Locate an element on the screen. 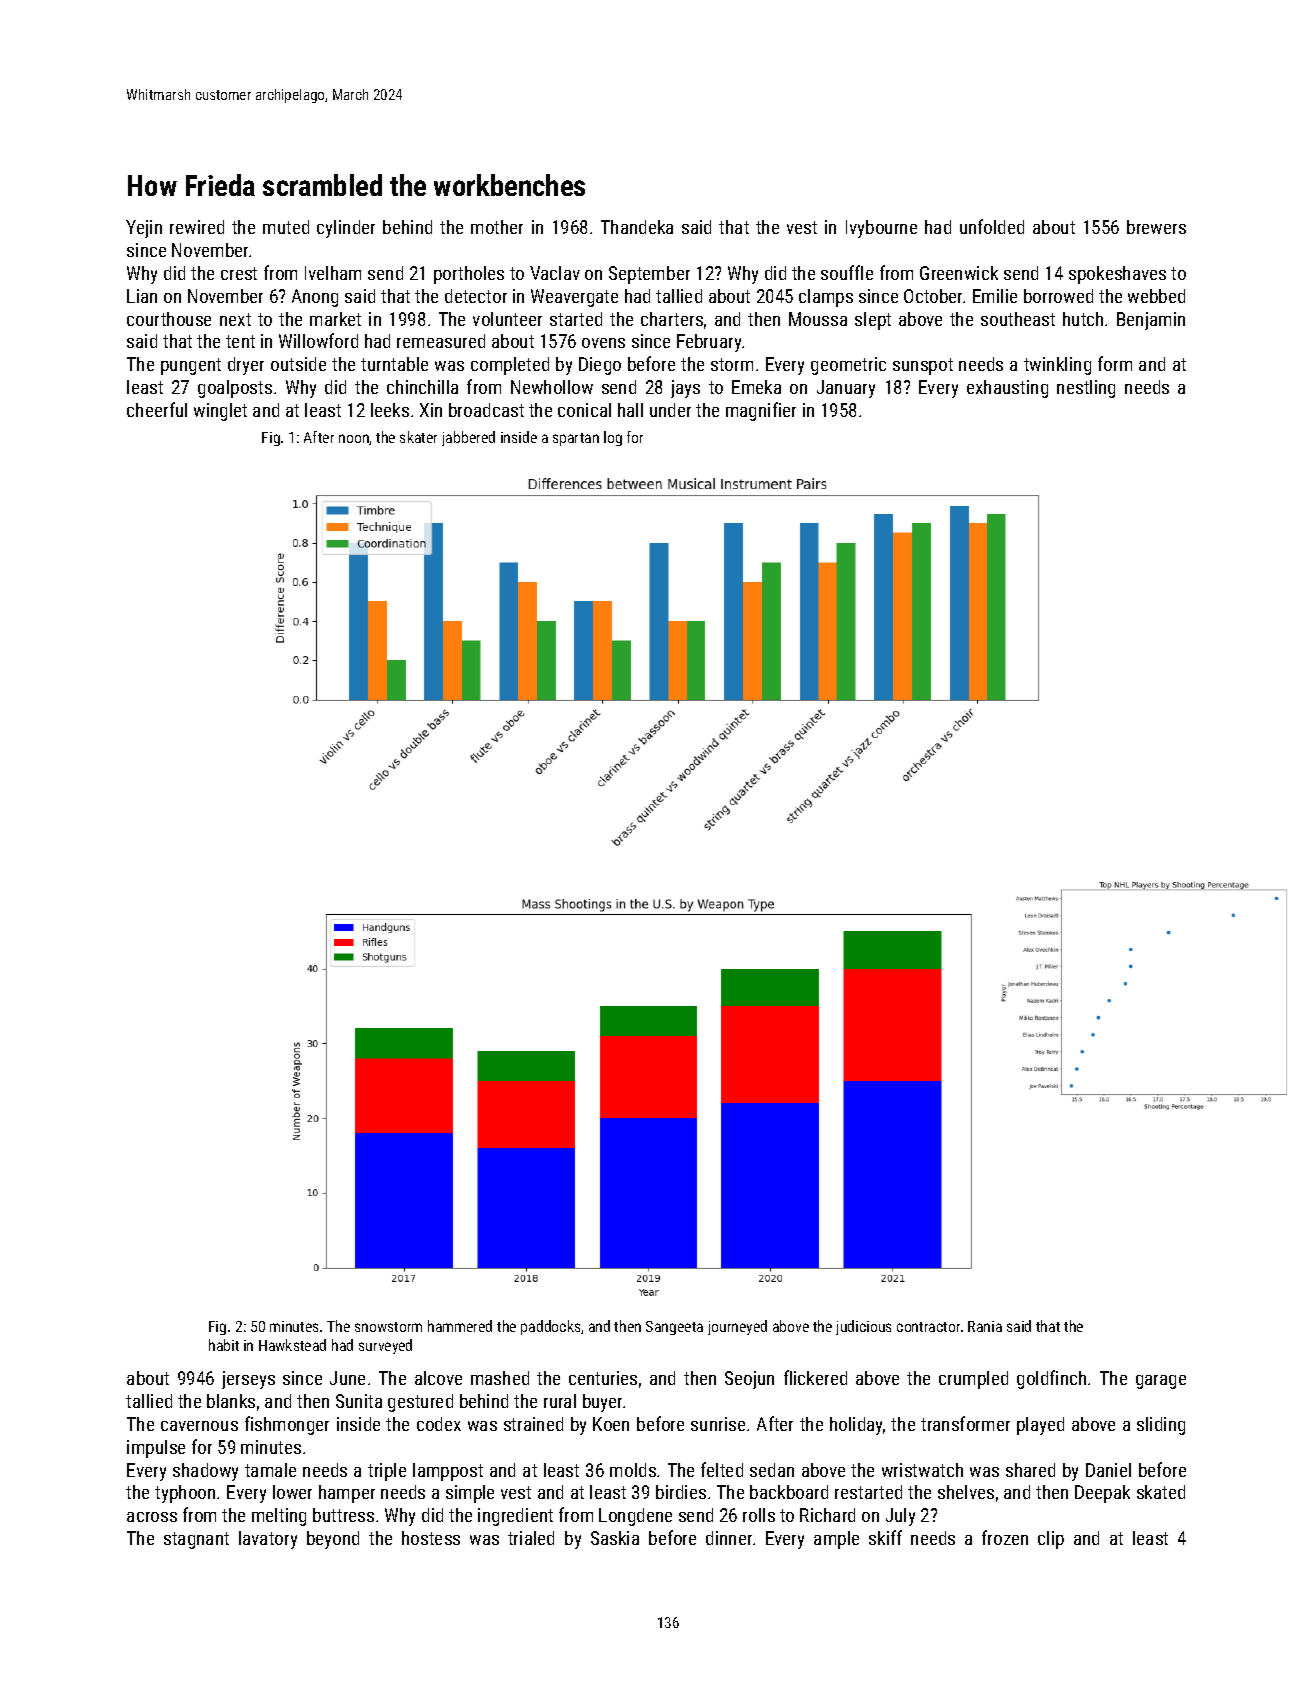 The height and width of the screenshot is (1700, 1314). hammered is located at coordinates (460, 1326).
